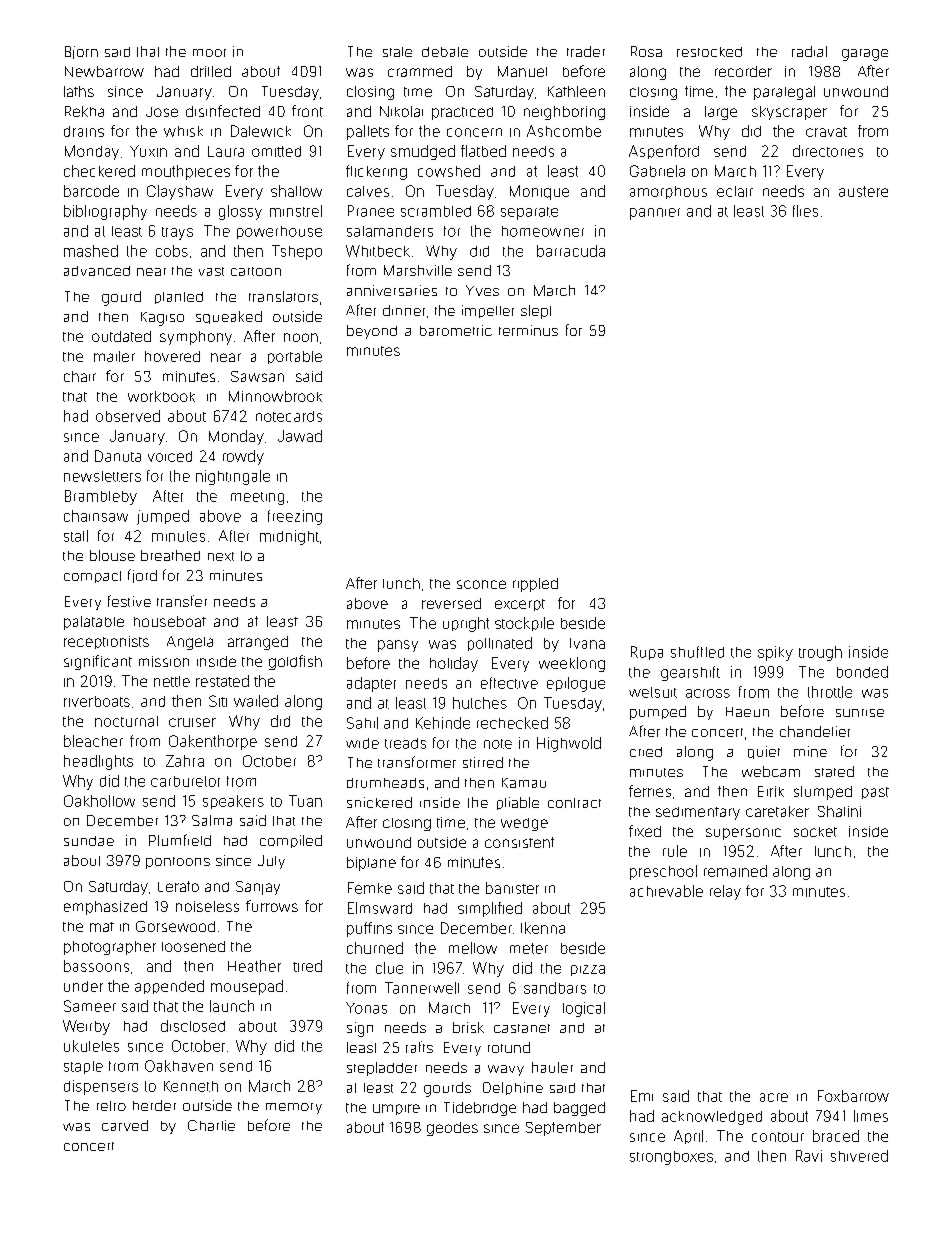  What do you see at coordinates (81, 52) in the image?
I see `Bjorn` at bounding box center [81, 52].
